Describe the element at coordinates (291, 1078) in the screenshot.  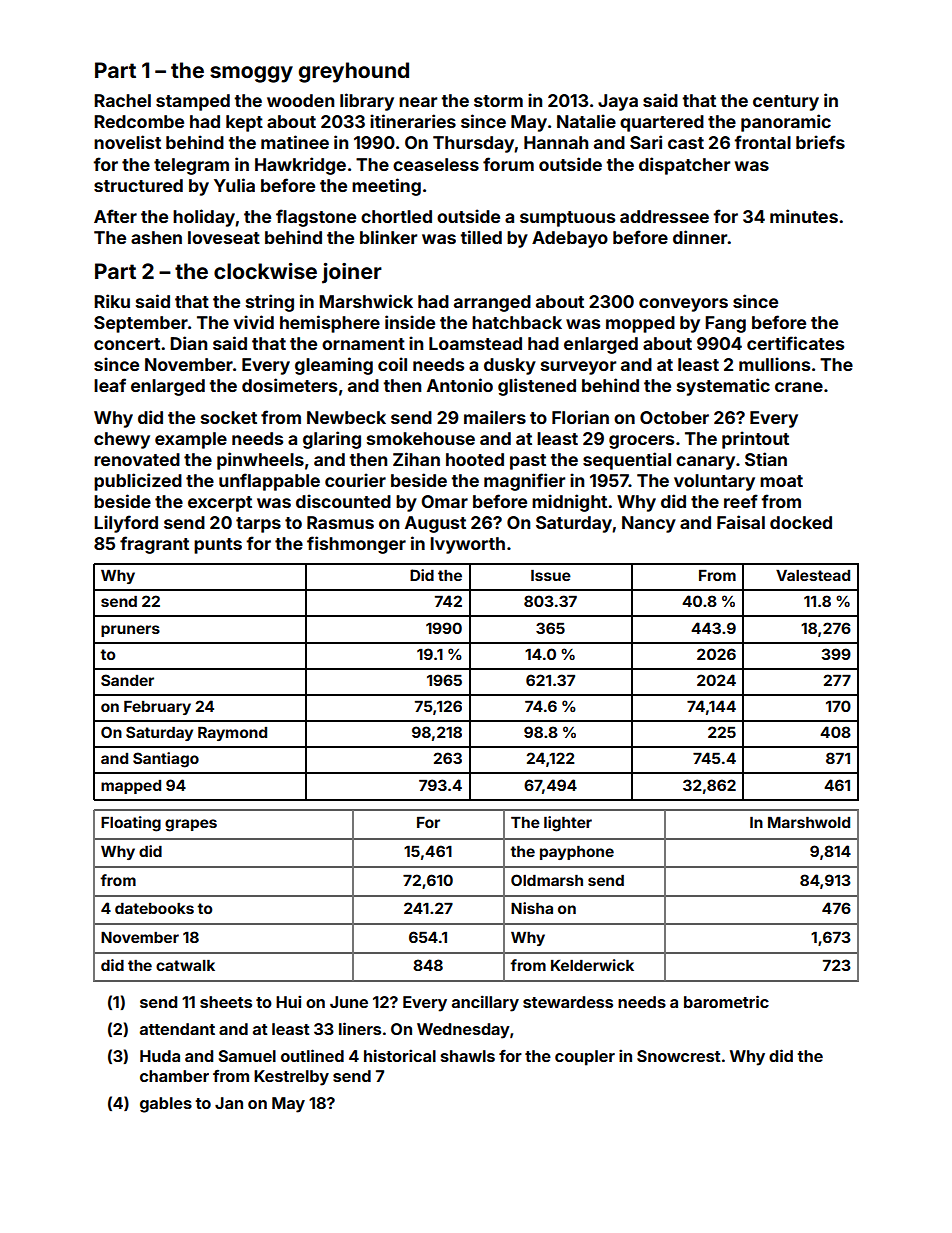
I see `Kestrelby` at that location.
